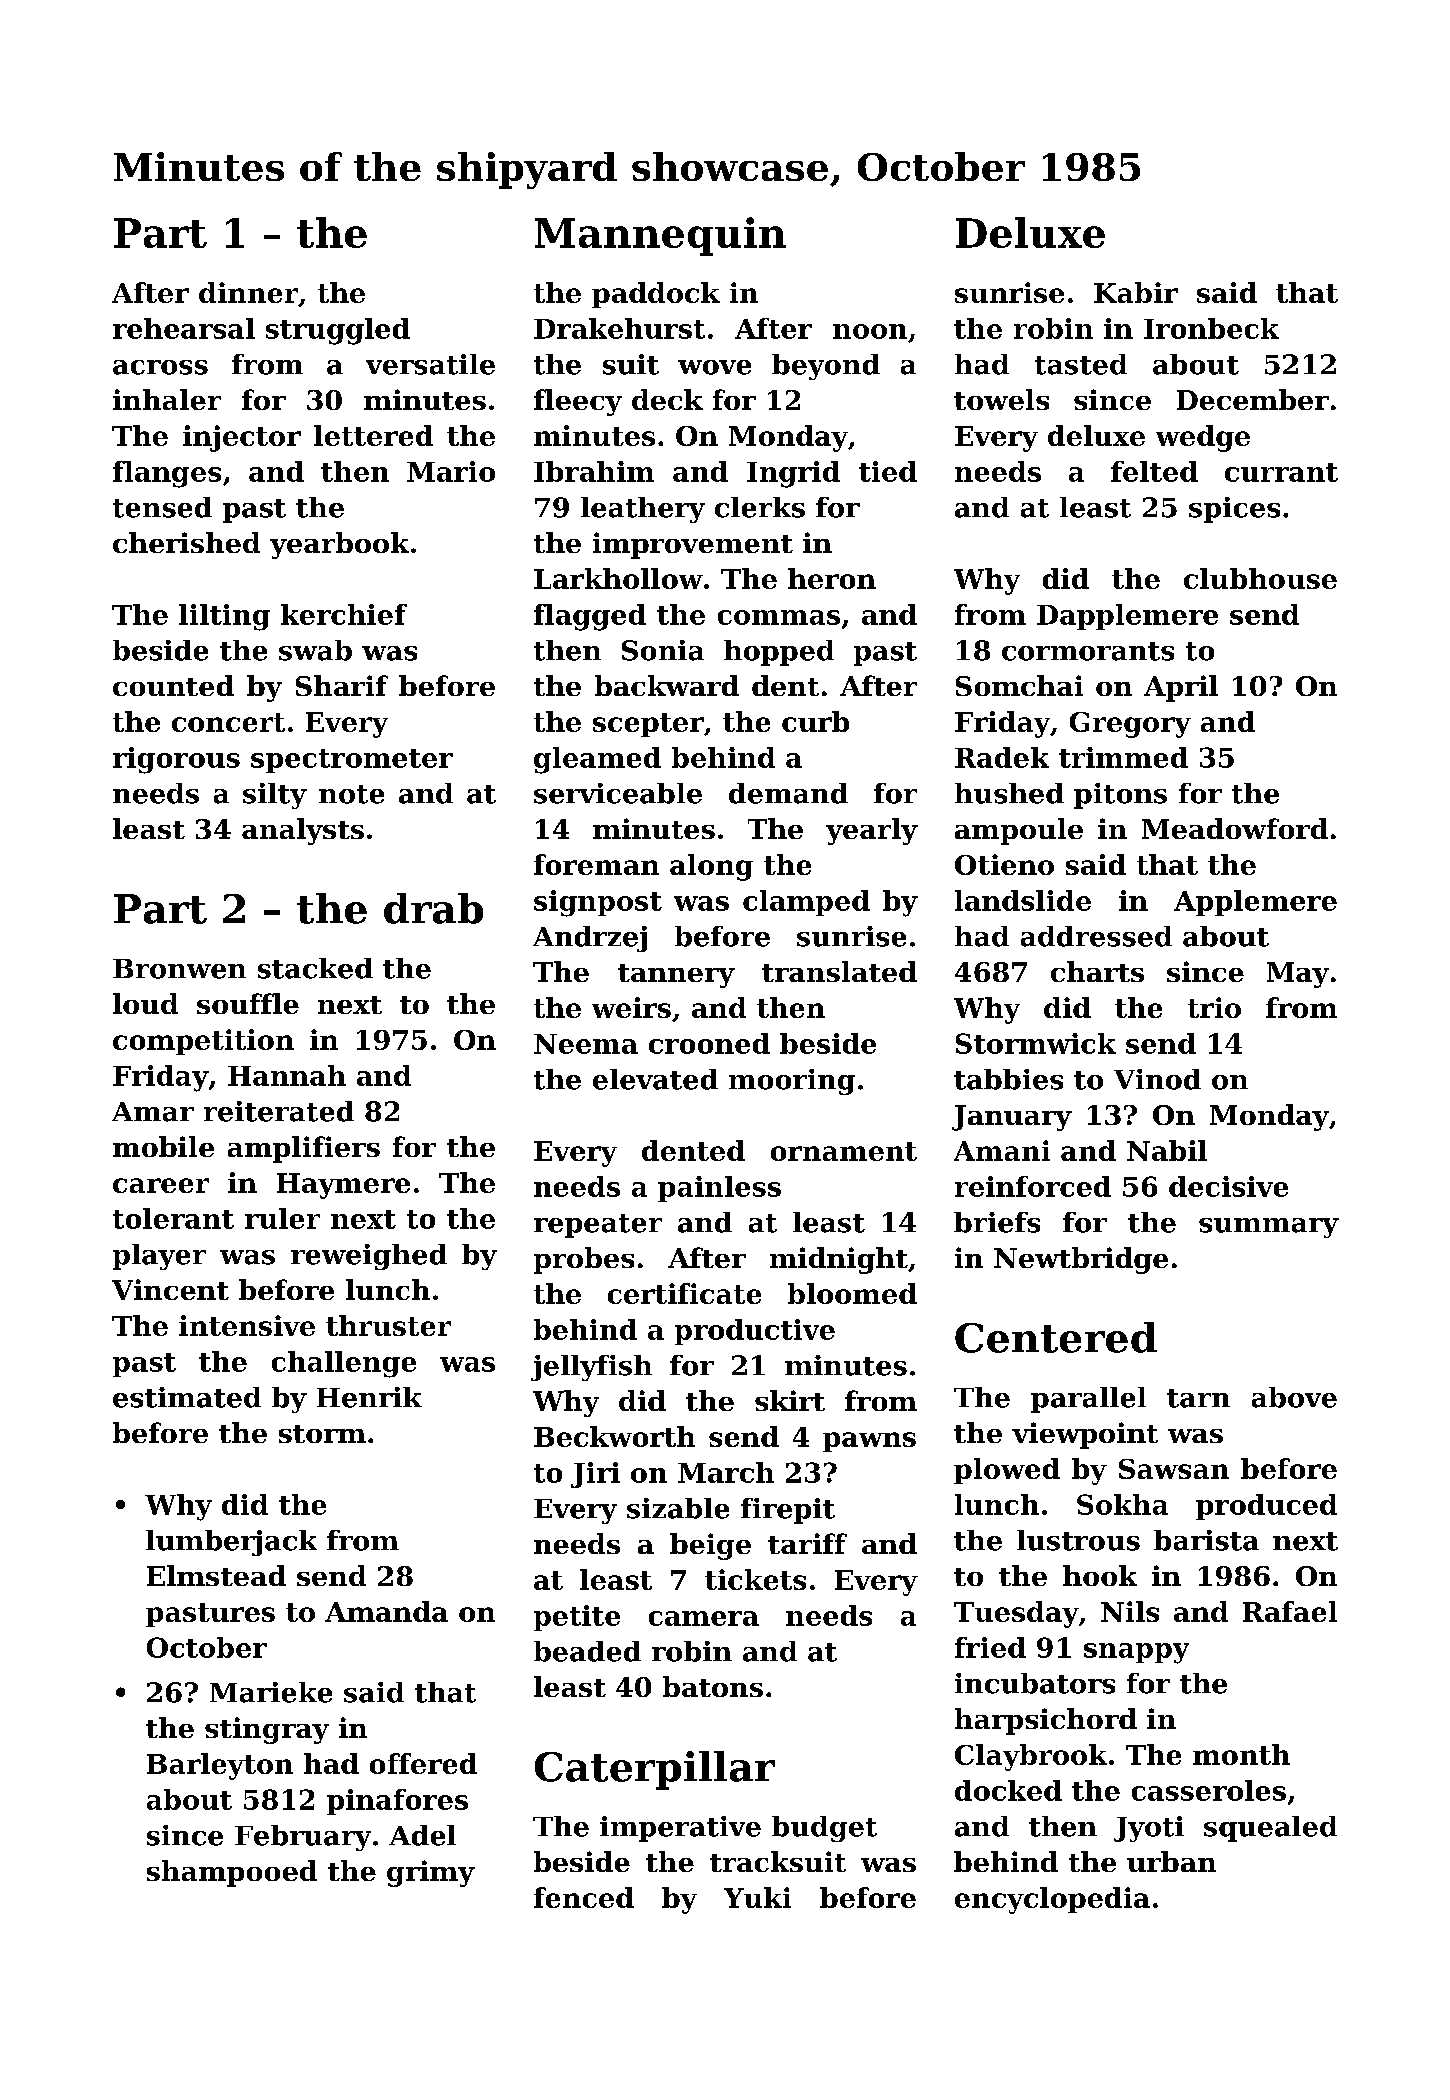 The width and height of the screenshot is (1450, 2100). What do you see at coordinates (232, 1873) in the screenshot?
I see `shampooed` at bounding box center [232, 1873].
